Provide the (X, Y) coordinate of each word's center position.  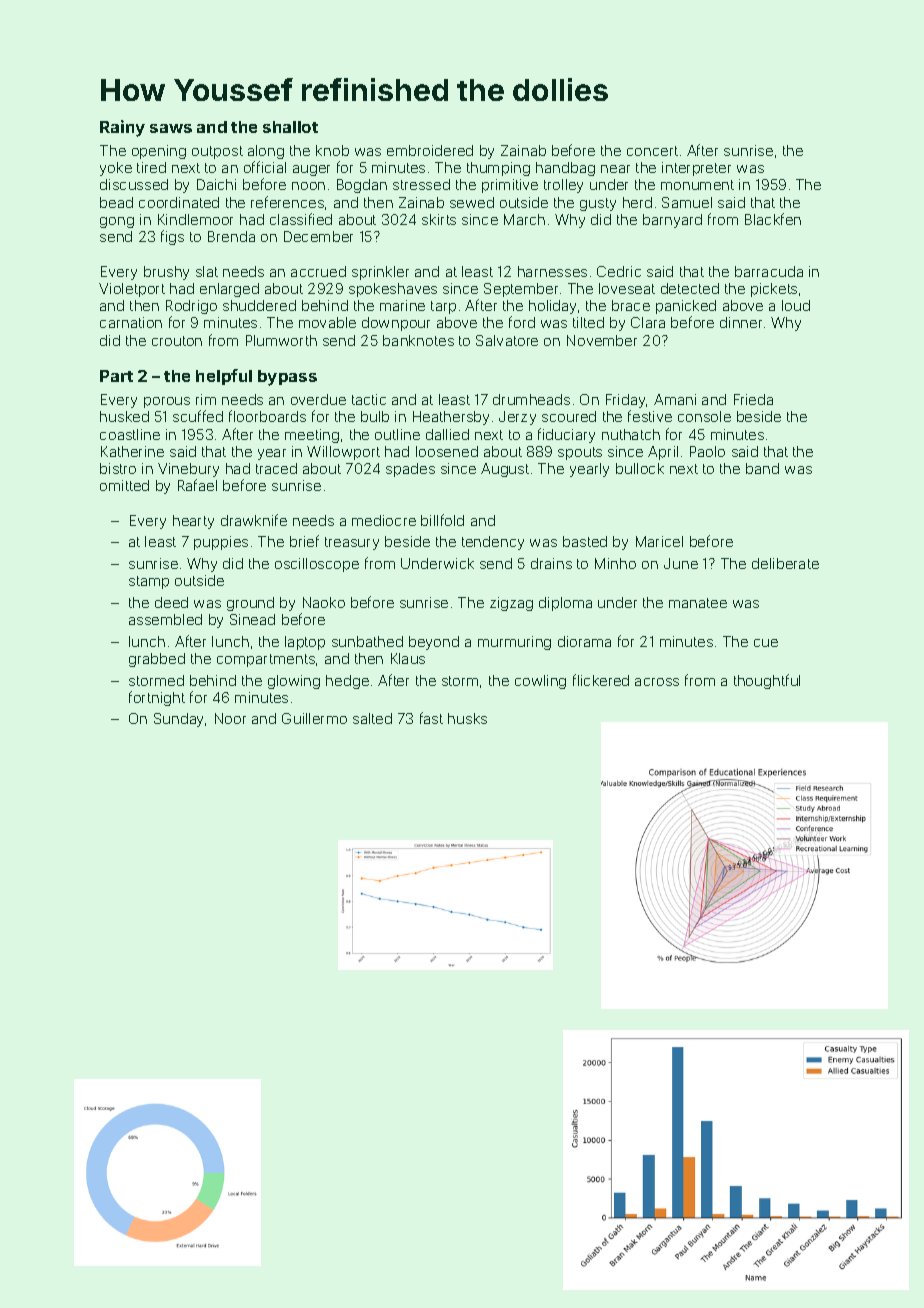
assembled (165, 619)
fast (431, 718)
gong (117, 222)
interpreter (696, 169)
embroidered (430, 150)
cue (766, 643)
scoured (569, 416)
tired (151, 167)
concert (652, 151)
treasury (352, 543)
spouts (580, 453)
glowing (294, 682)
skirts (439, 219)
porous (167, 402)
